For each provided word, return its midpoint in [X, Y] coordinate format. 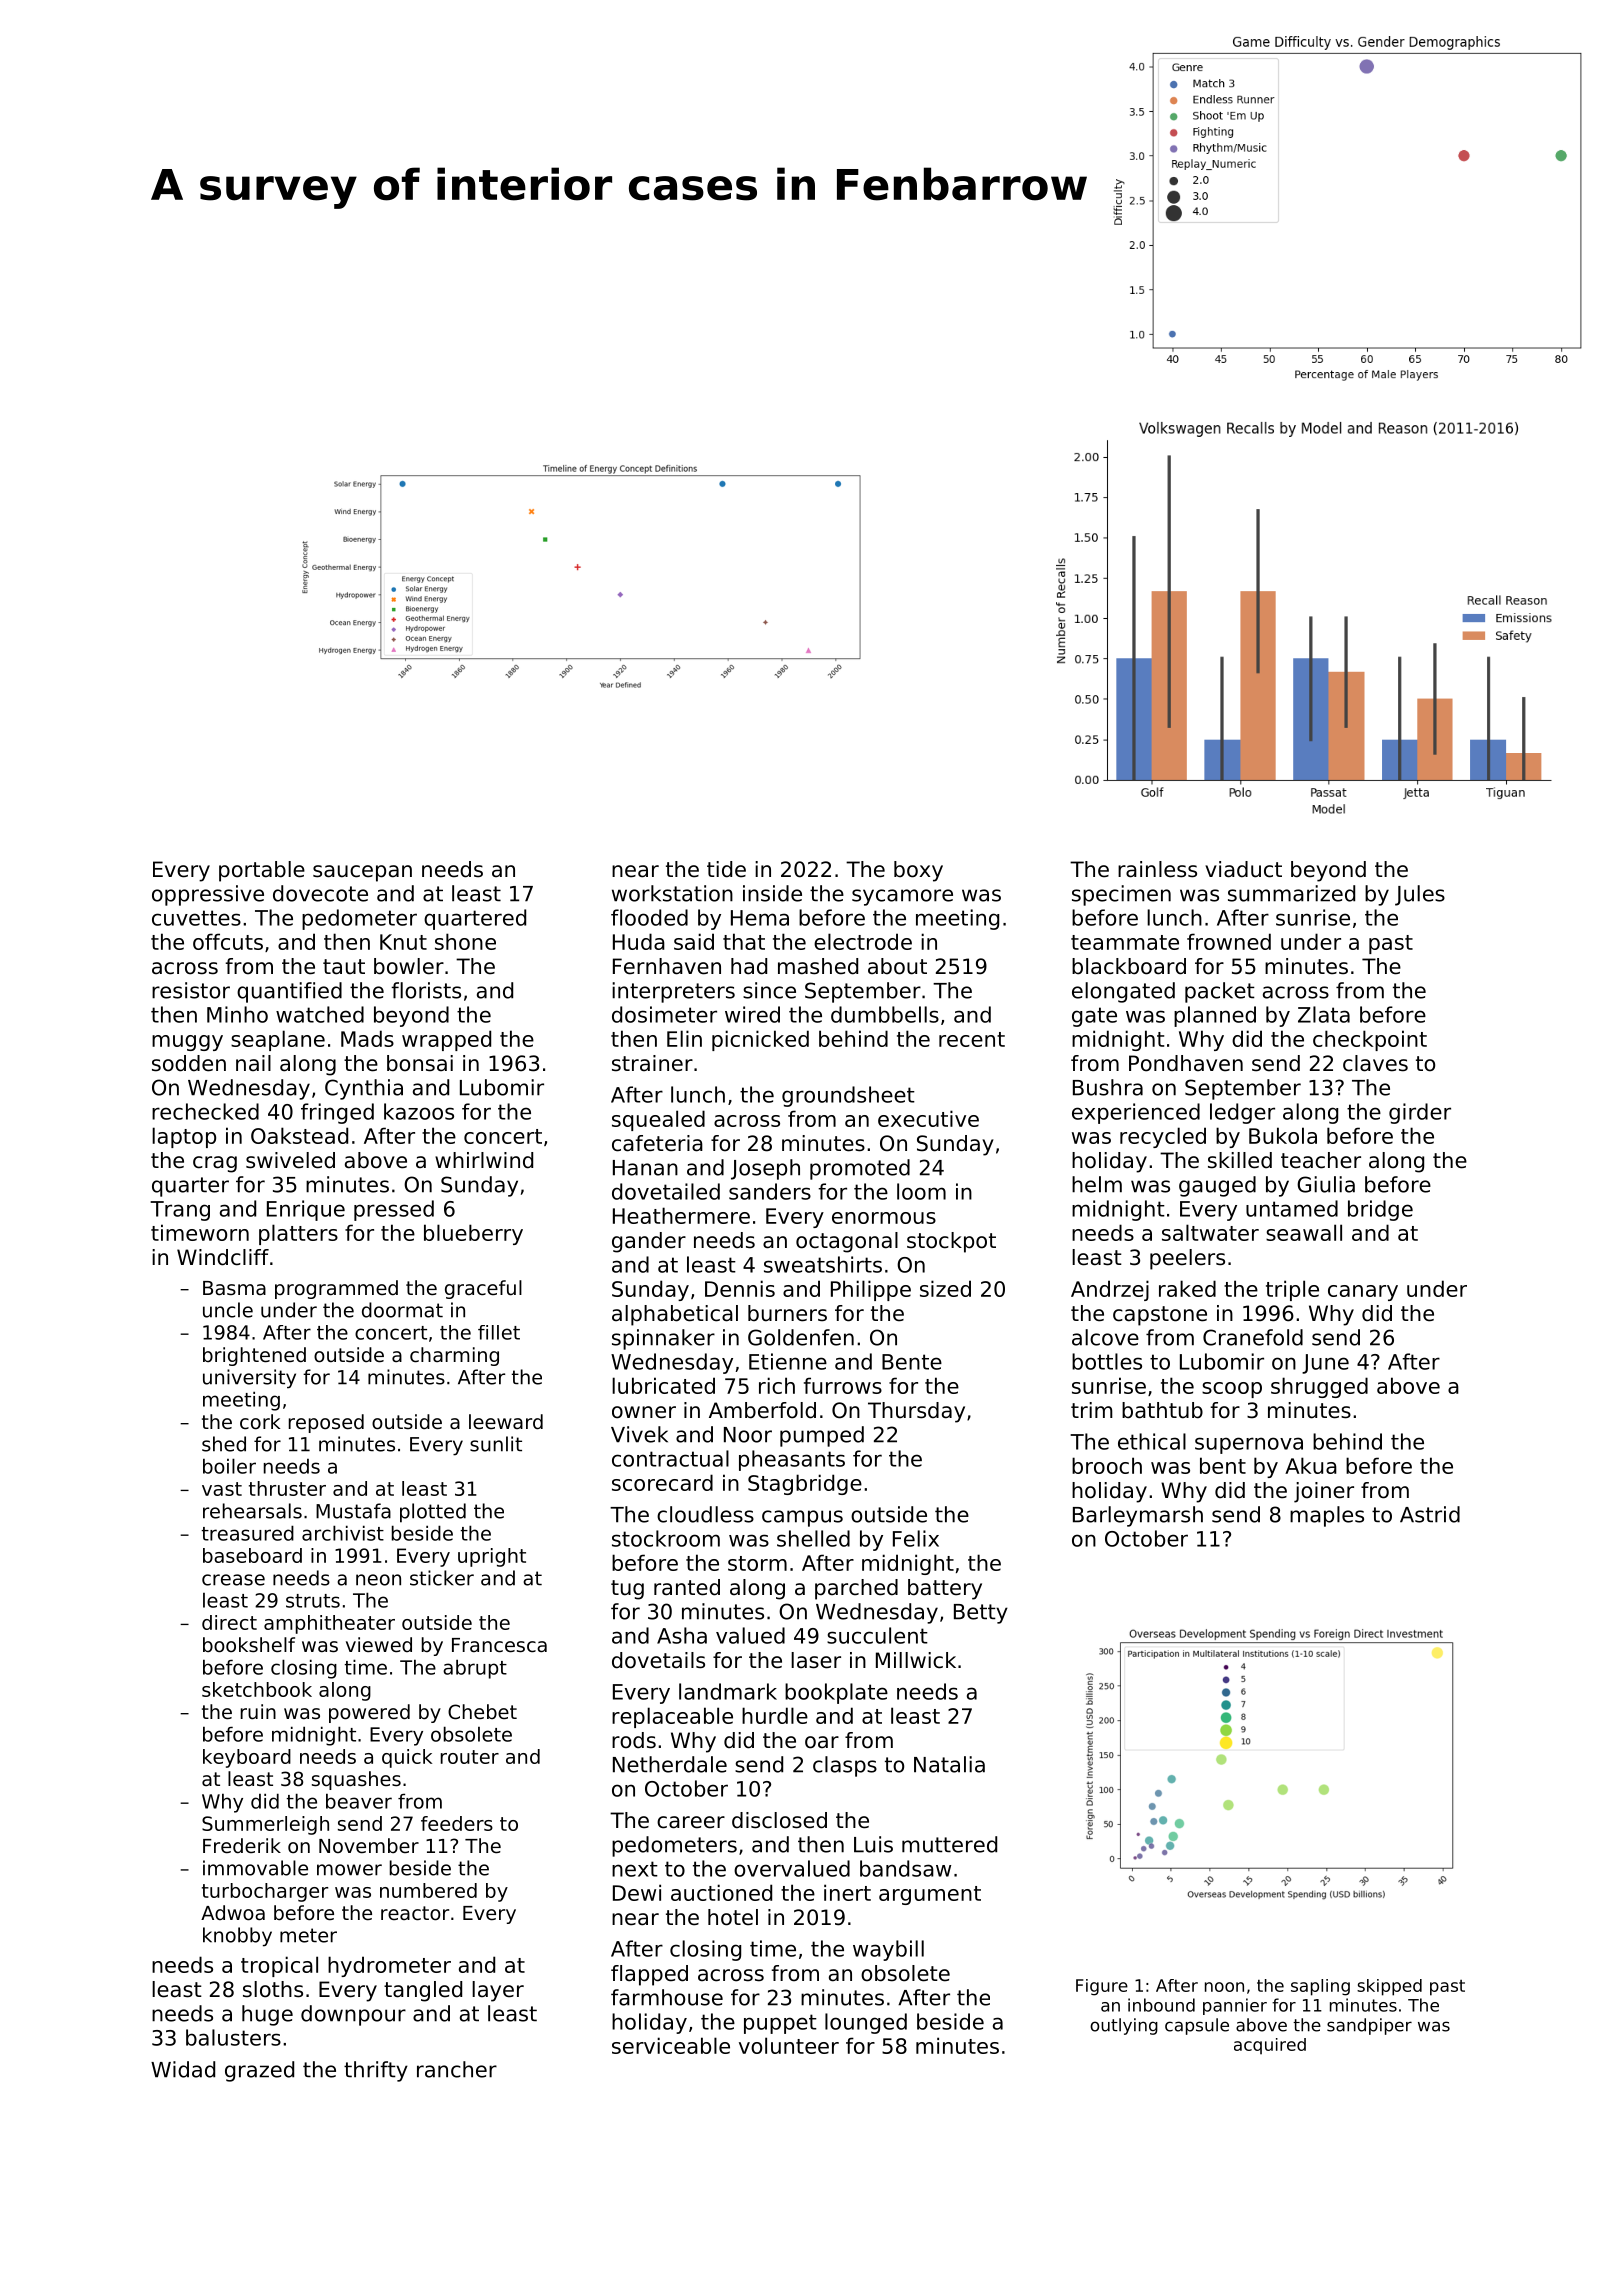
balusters [233, 2037]
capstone [1160, 1316]
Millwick [916, 1660]
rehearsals [252, 1511]
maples [1327, 1516]
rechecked [205, 1111]
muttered [949, 1844]
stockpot [951, 1242]
